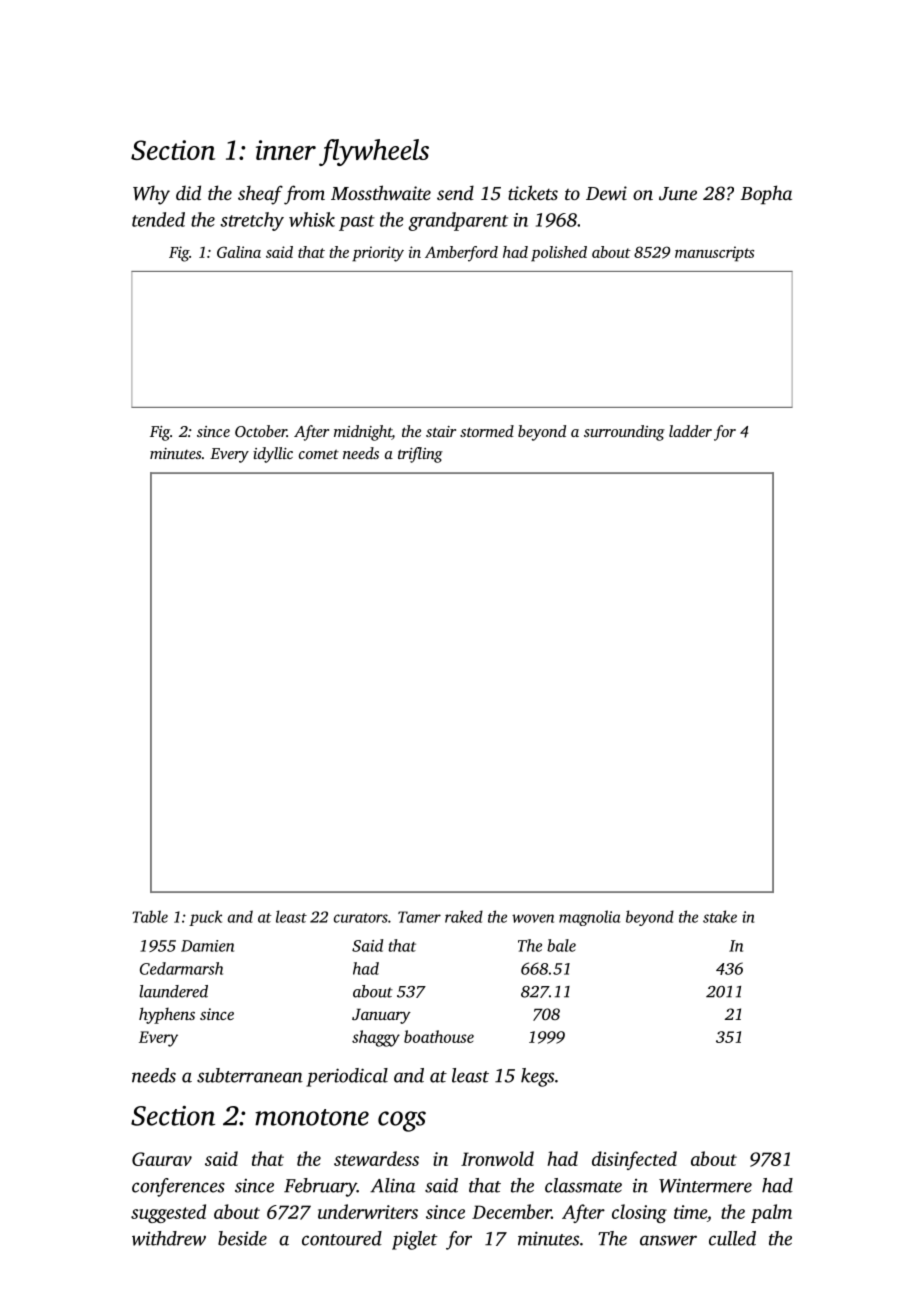 Image resolution: width=924 pixels, height=1314 pixels. I want to click on Bopha, so click(766, 194).
